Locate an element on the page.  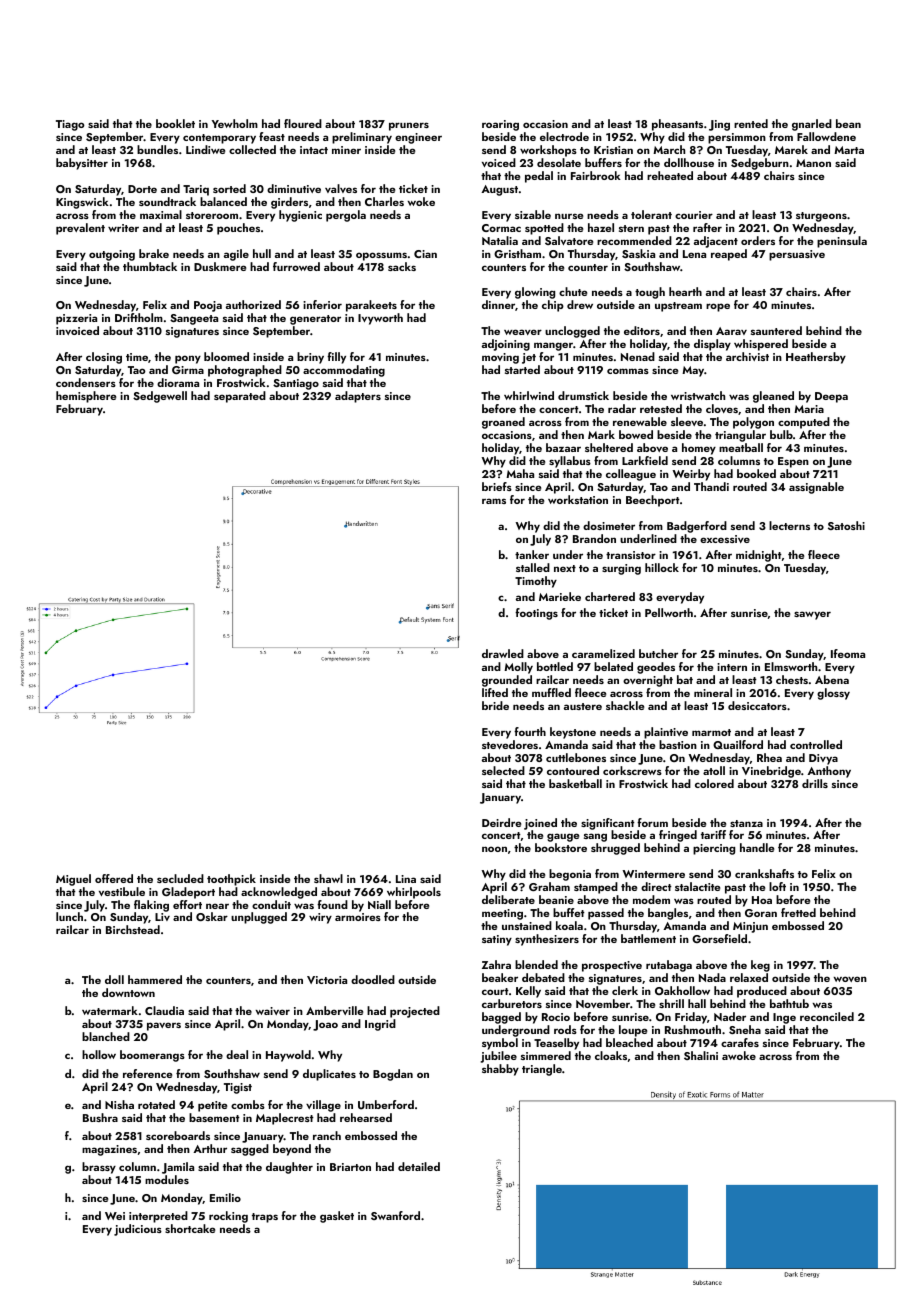
shortcake is located at coordinates (190, 1228).
